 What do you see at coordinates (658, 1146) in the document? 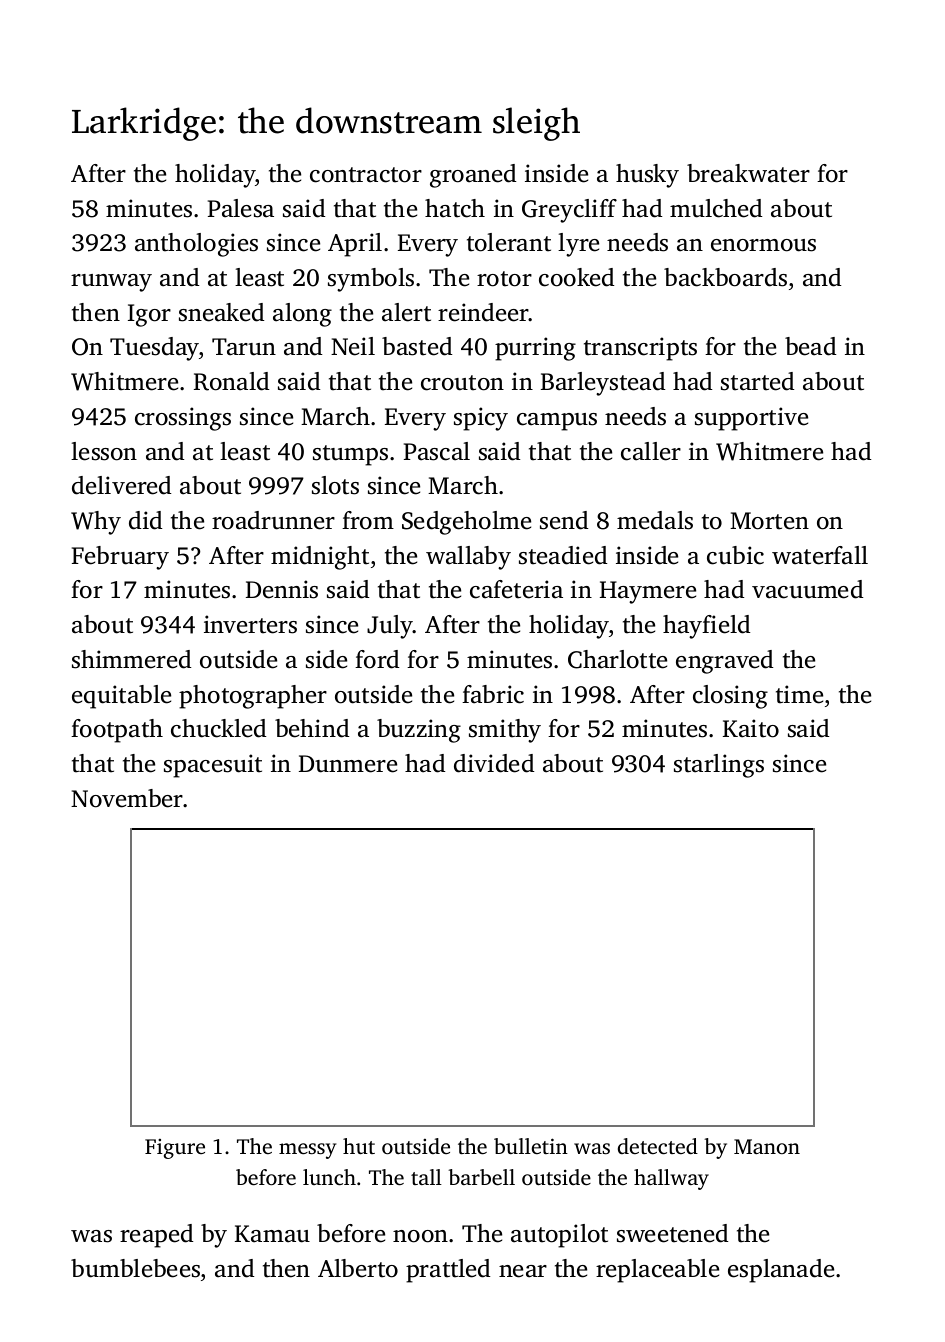
I see `detected` at bounding box center [658, 1146].
